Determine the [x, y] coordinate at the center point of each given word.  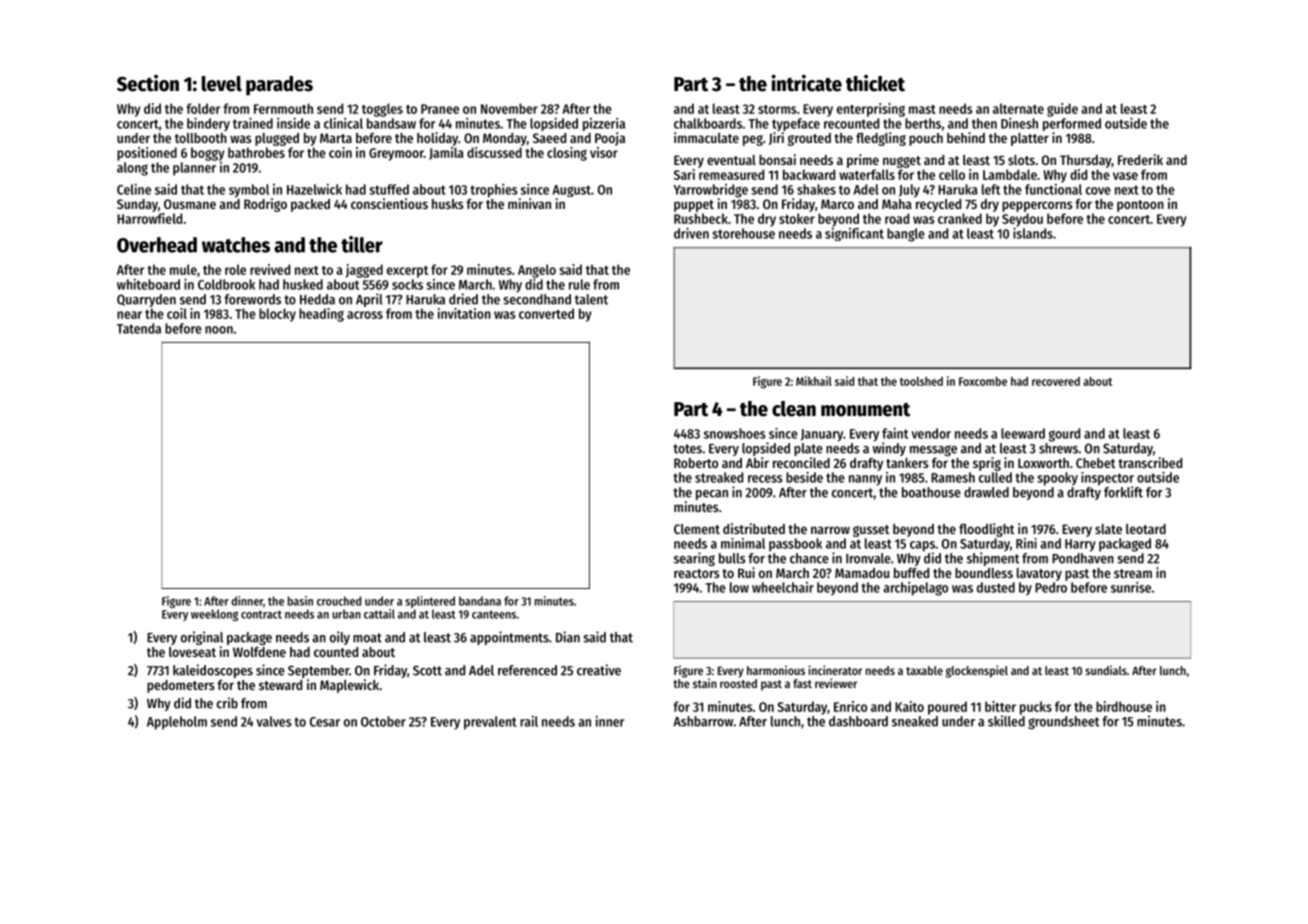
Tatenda [139, 328]
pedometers [181, 686]
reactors [697, 573]
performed [1072, 124]
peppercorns [1037, 206]
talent [591, 299]
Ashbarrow [703, 721]
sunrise [1131, 587]
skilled [1006, 721]
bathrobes [256, 152]
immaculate [706, 137]
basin [300, 601]
